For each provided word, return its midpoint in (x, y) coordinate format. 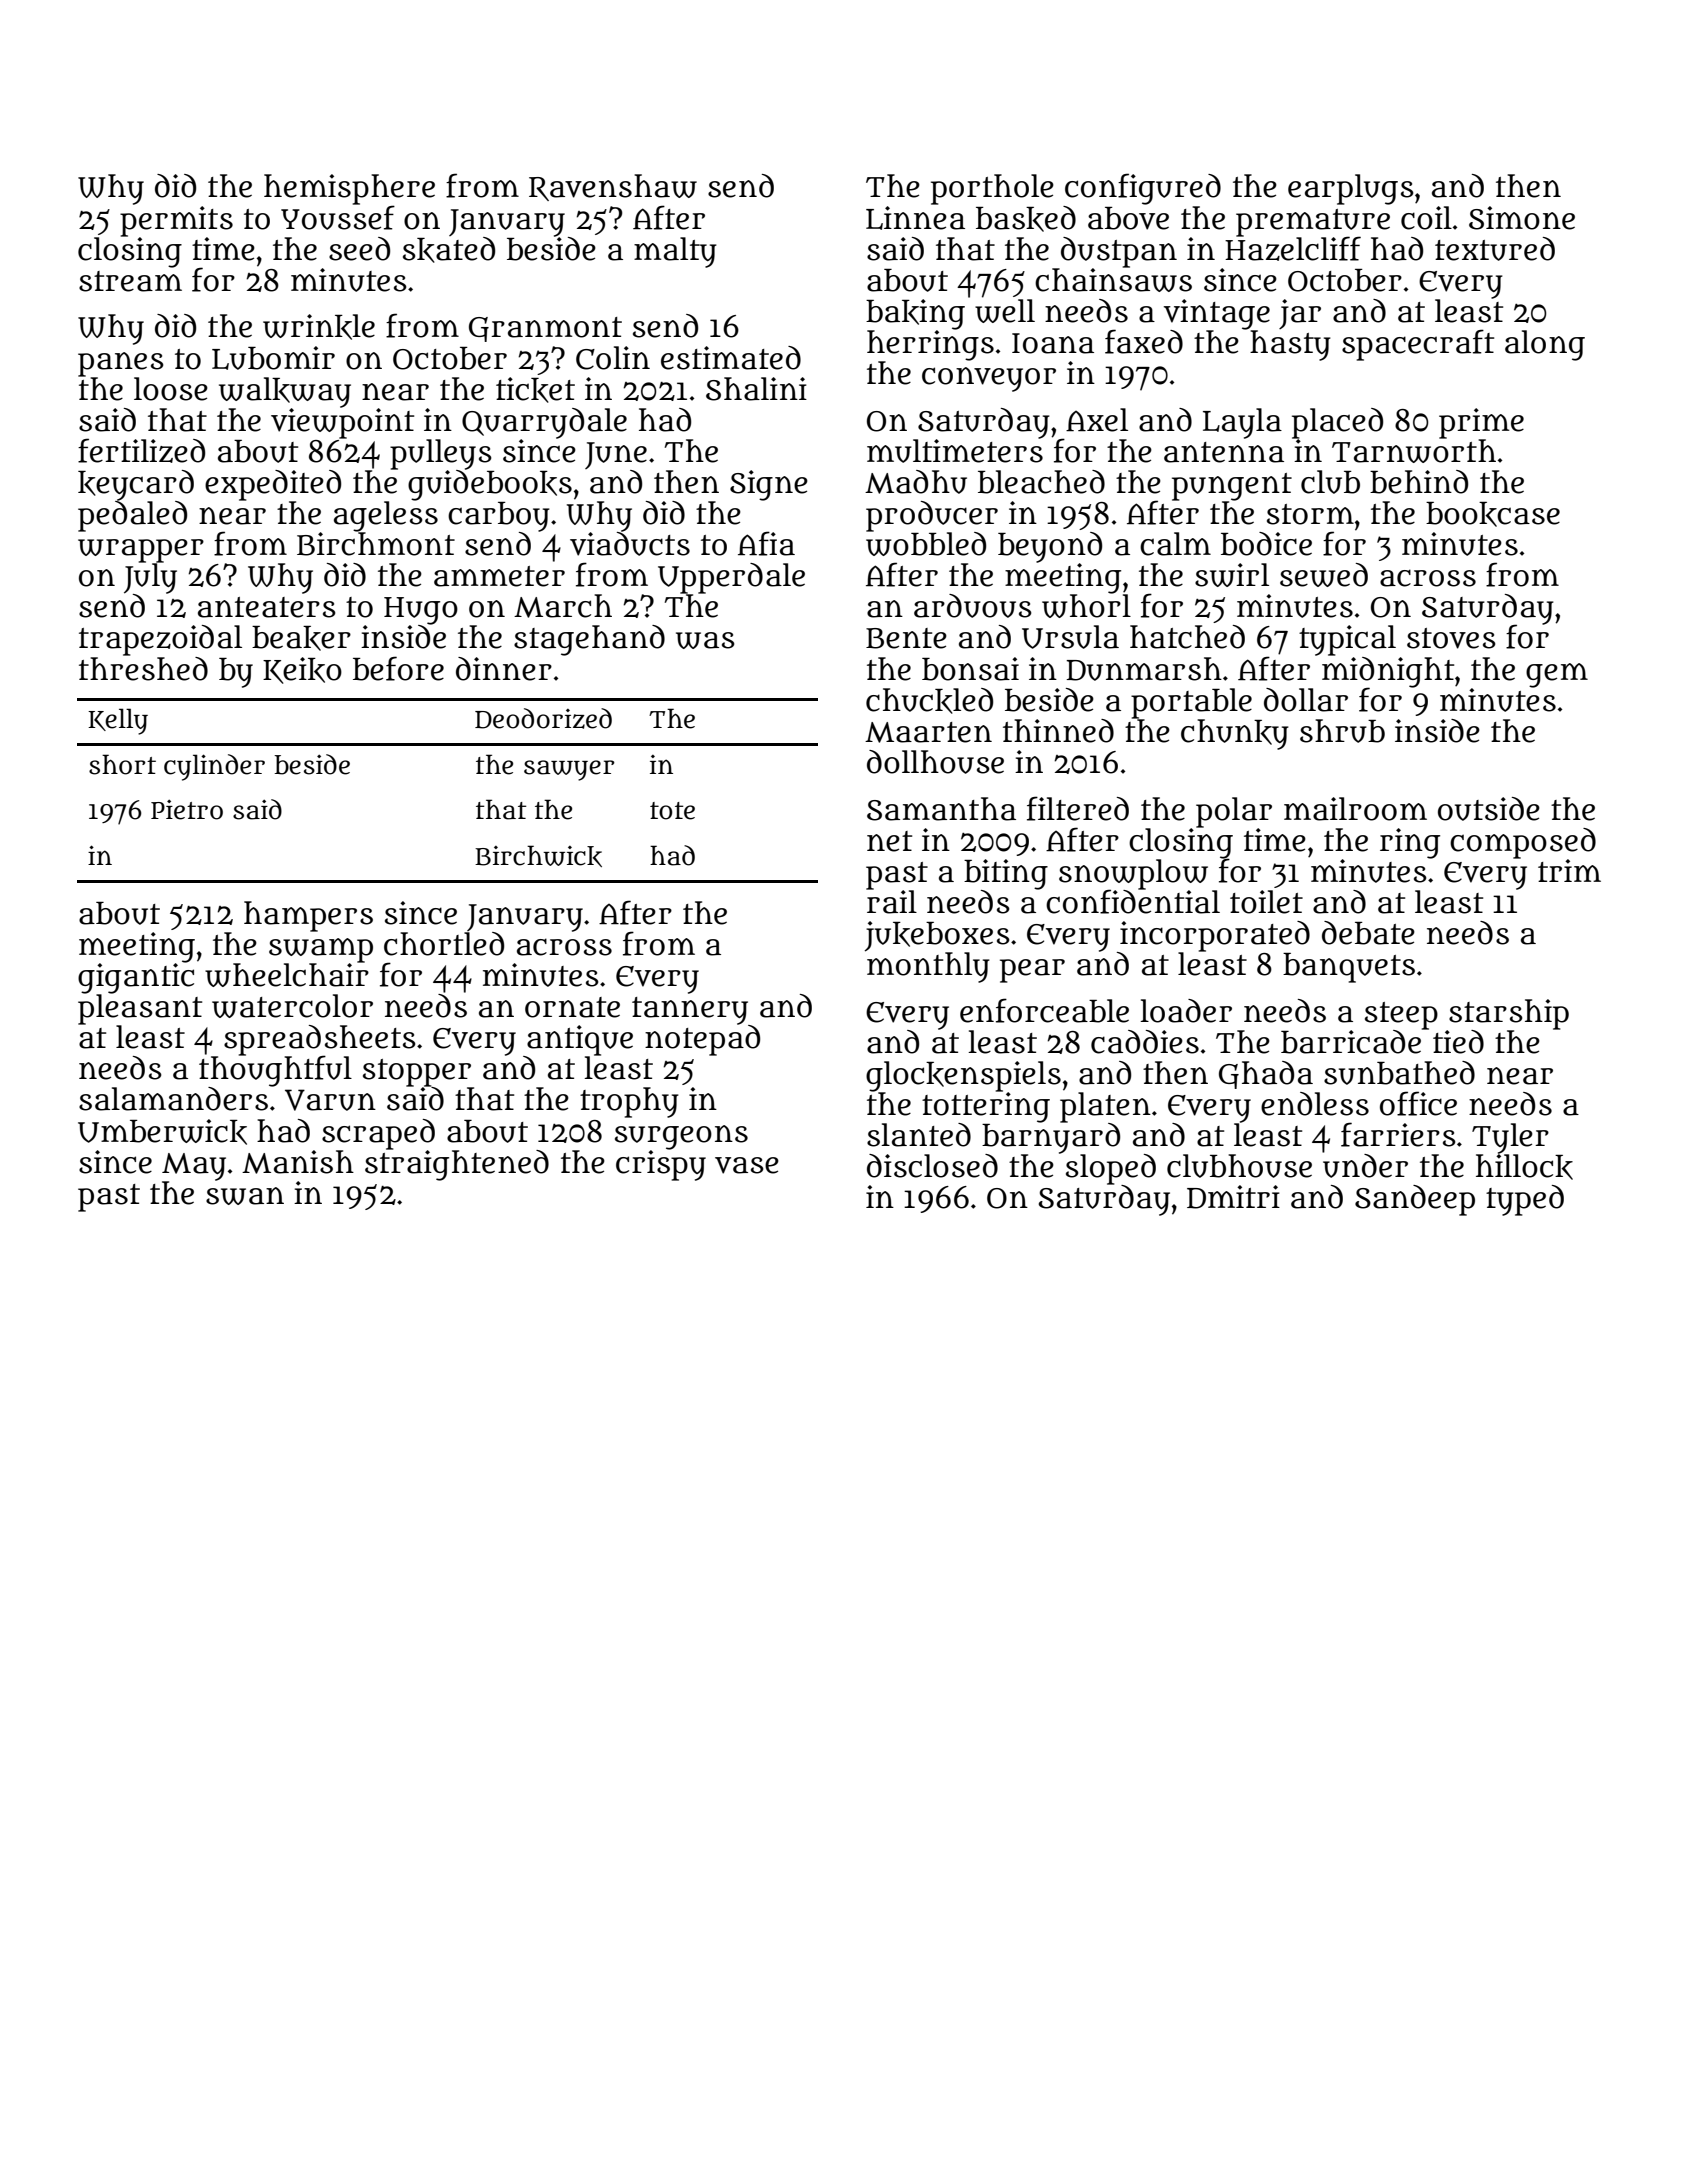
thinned (1058, 731)
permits (176, 221)
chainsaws (1113, 279)
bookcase (1493, 514)
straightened (457, 1165)
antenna (1224, 452)
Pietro (187, 810)
